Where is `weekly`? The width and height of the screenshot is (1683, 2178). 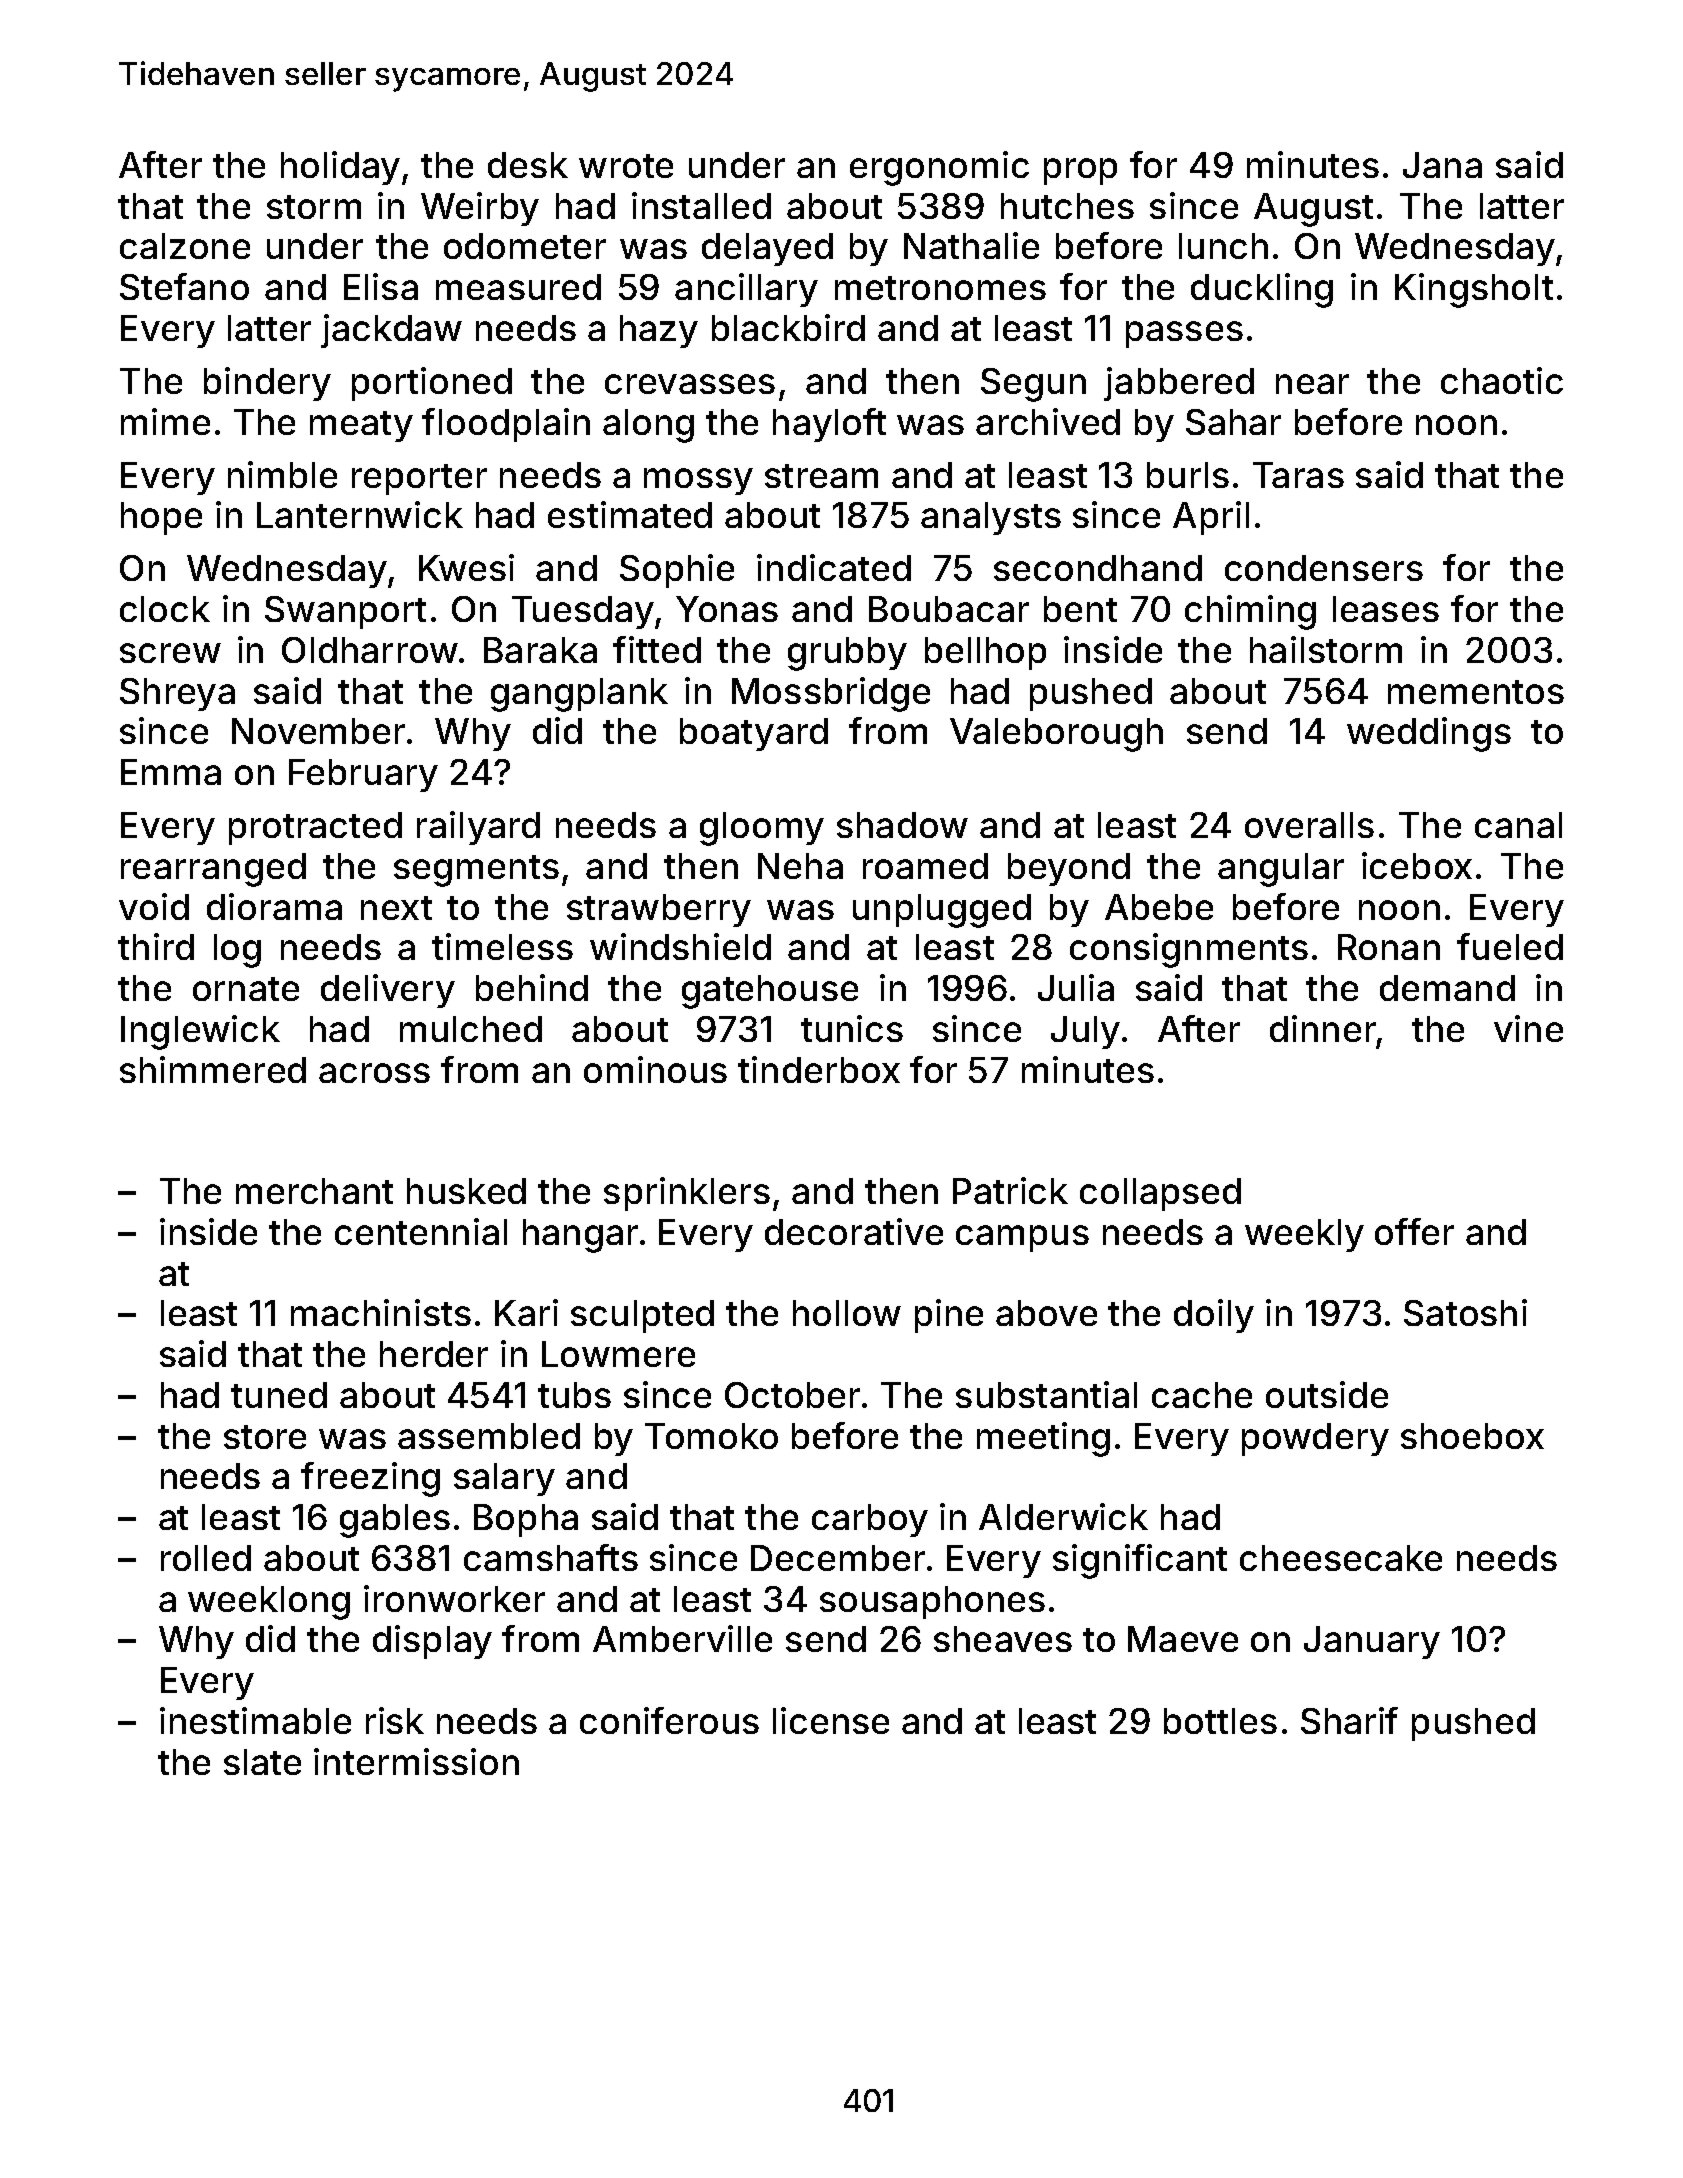 weekly is located at coordinates (1304, 1235).
